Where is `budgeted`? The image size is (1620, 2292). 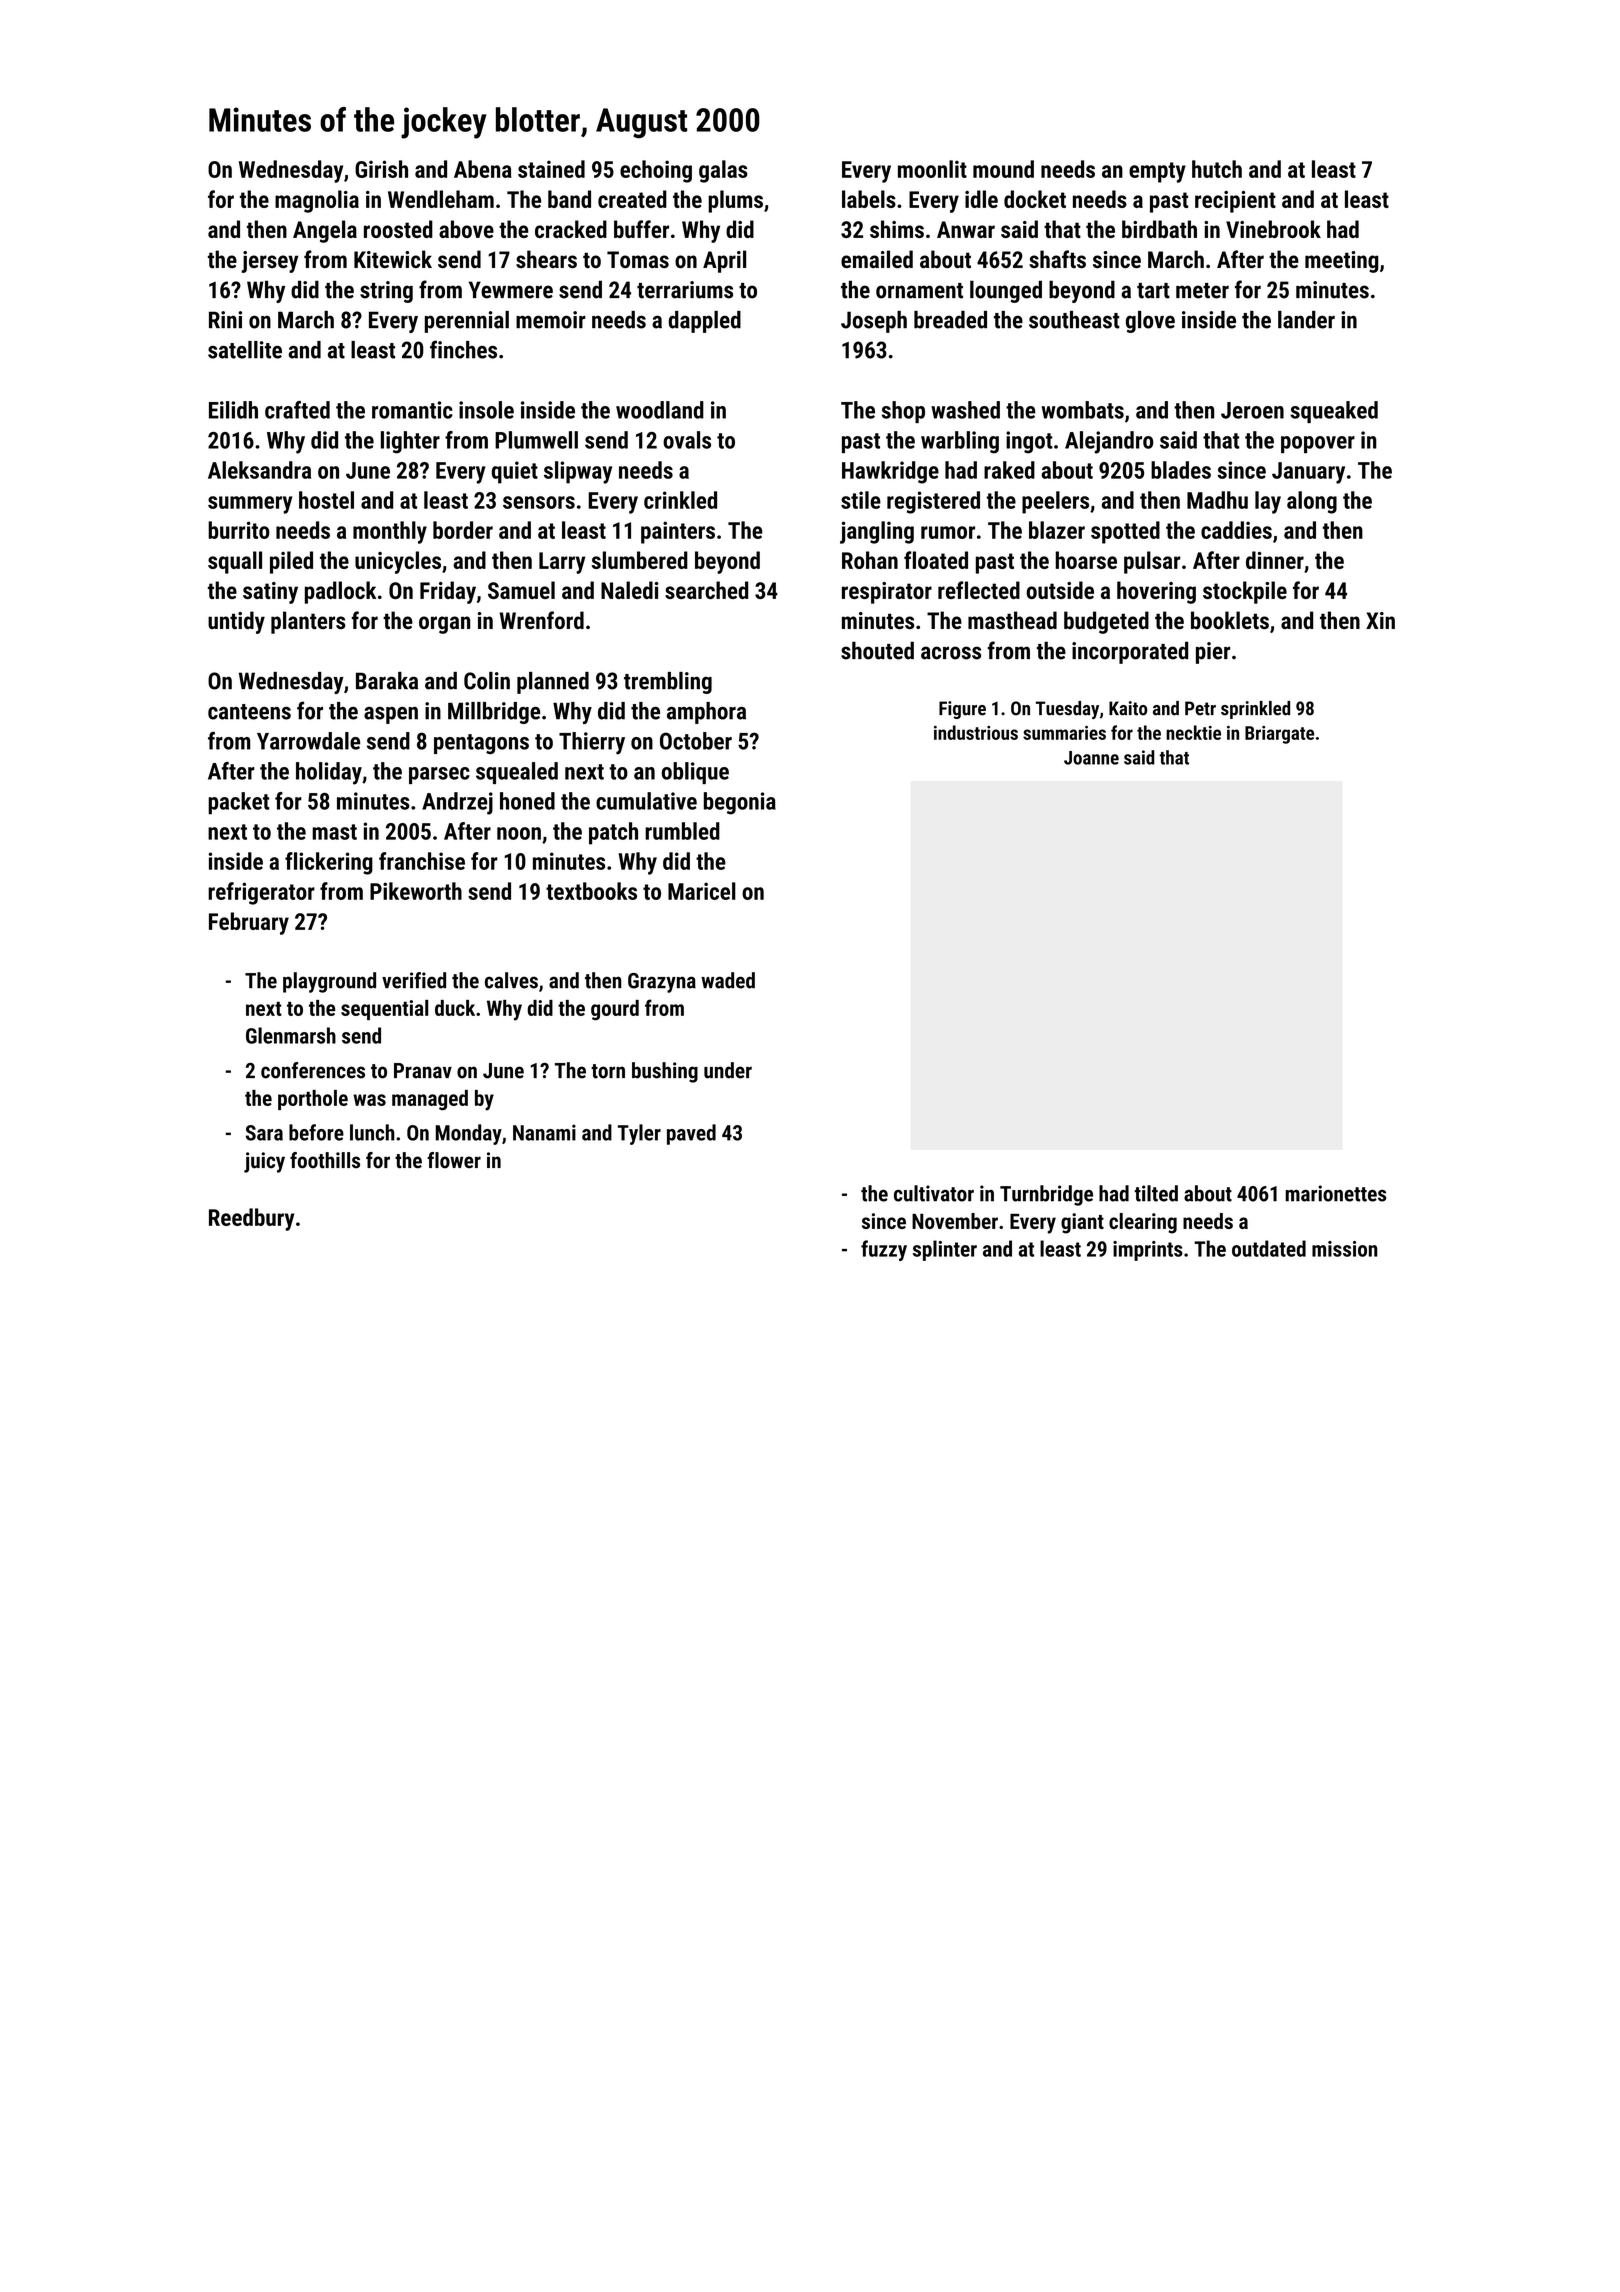 budgeted is located at coordinates (1106, 622).
